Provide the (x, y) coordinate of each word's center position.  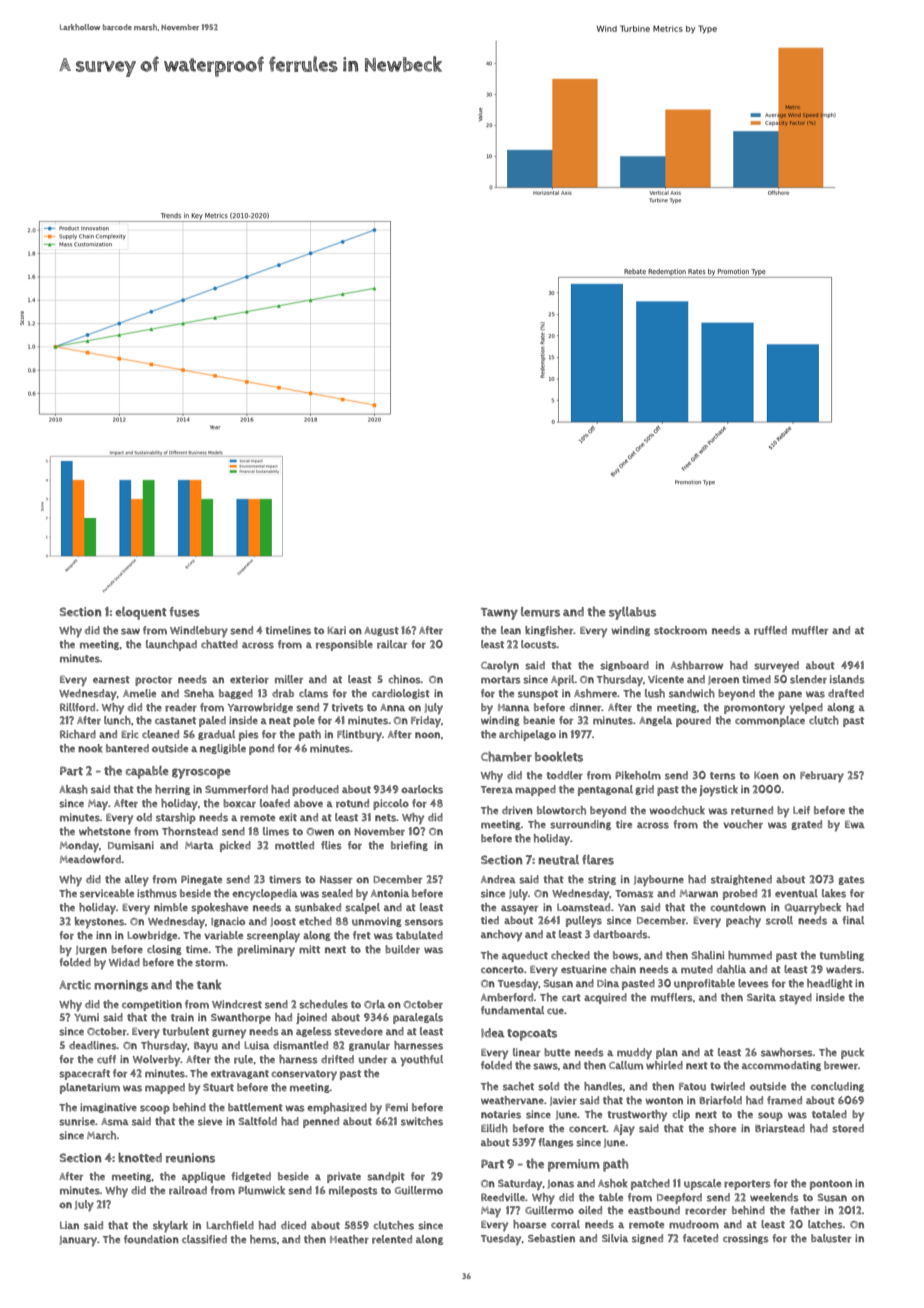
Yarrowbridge (260, 708)
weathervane (512, 1100)
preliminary (266, 951)
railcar (392, 644)
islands (847, 679)
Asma (115, 1122)
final (853, 920)
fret (361, 935)
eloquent (141, 613)
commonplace (770, 721)
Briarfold (720, 1100)
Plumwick (261, 1190)
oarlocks (422, 789)
